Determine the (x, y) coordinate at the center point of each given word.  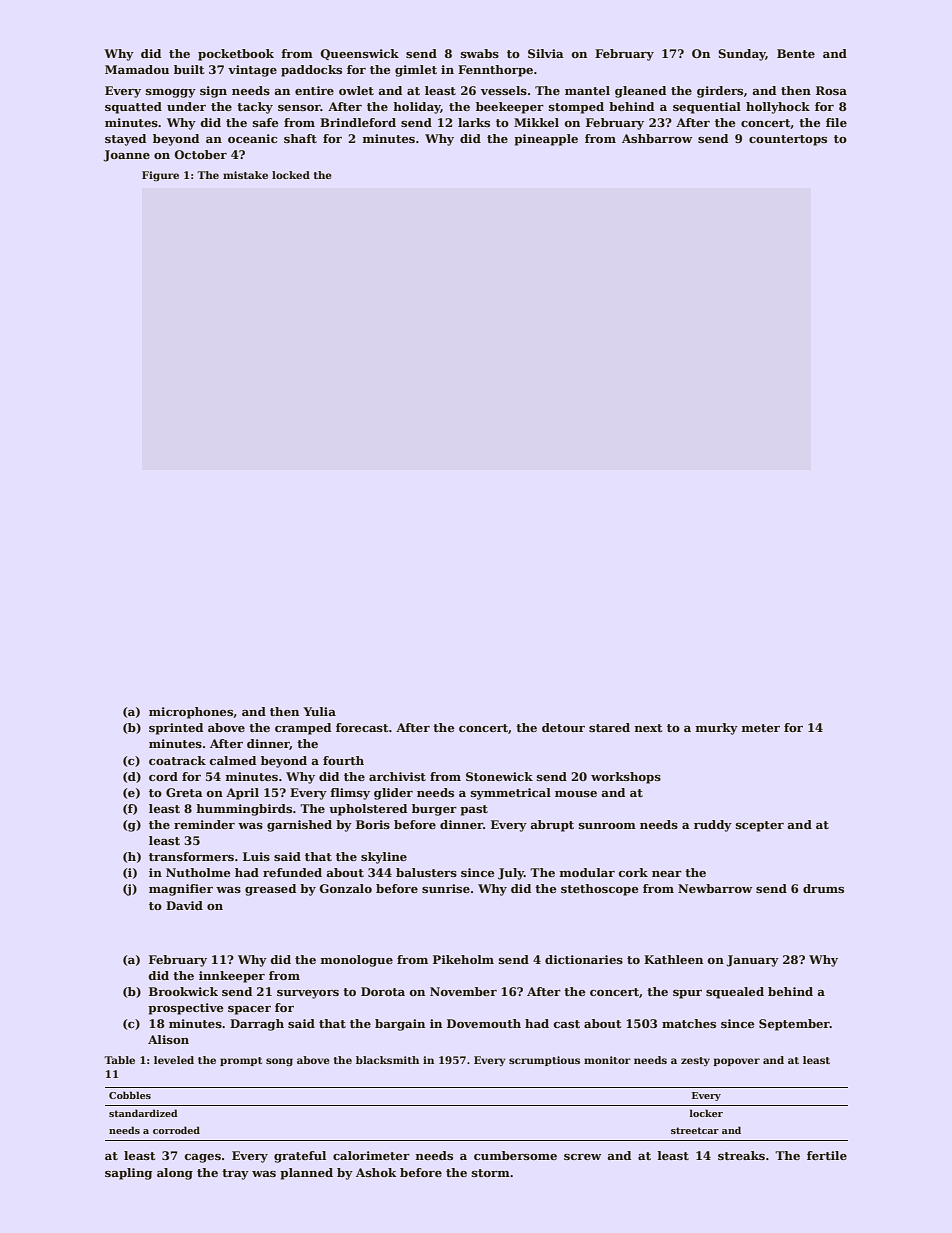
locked (291, 175)
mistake (245, 175)
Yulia (319, 711)
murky (717, 729)
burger (434, 810)
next (648, 728)
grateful (300, 1157)
